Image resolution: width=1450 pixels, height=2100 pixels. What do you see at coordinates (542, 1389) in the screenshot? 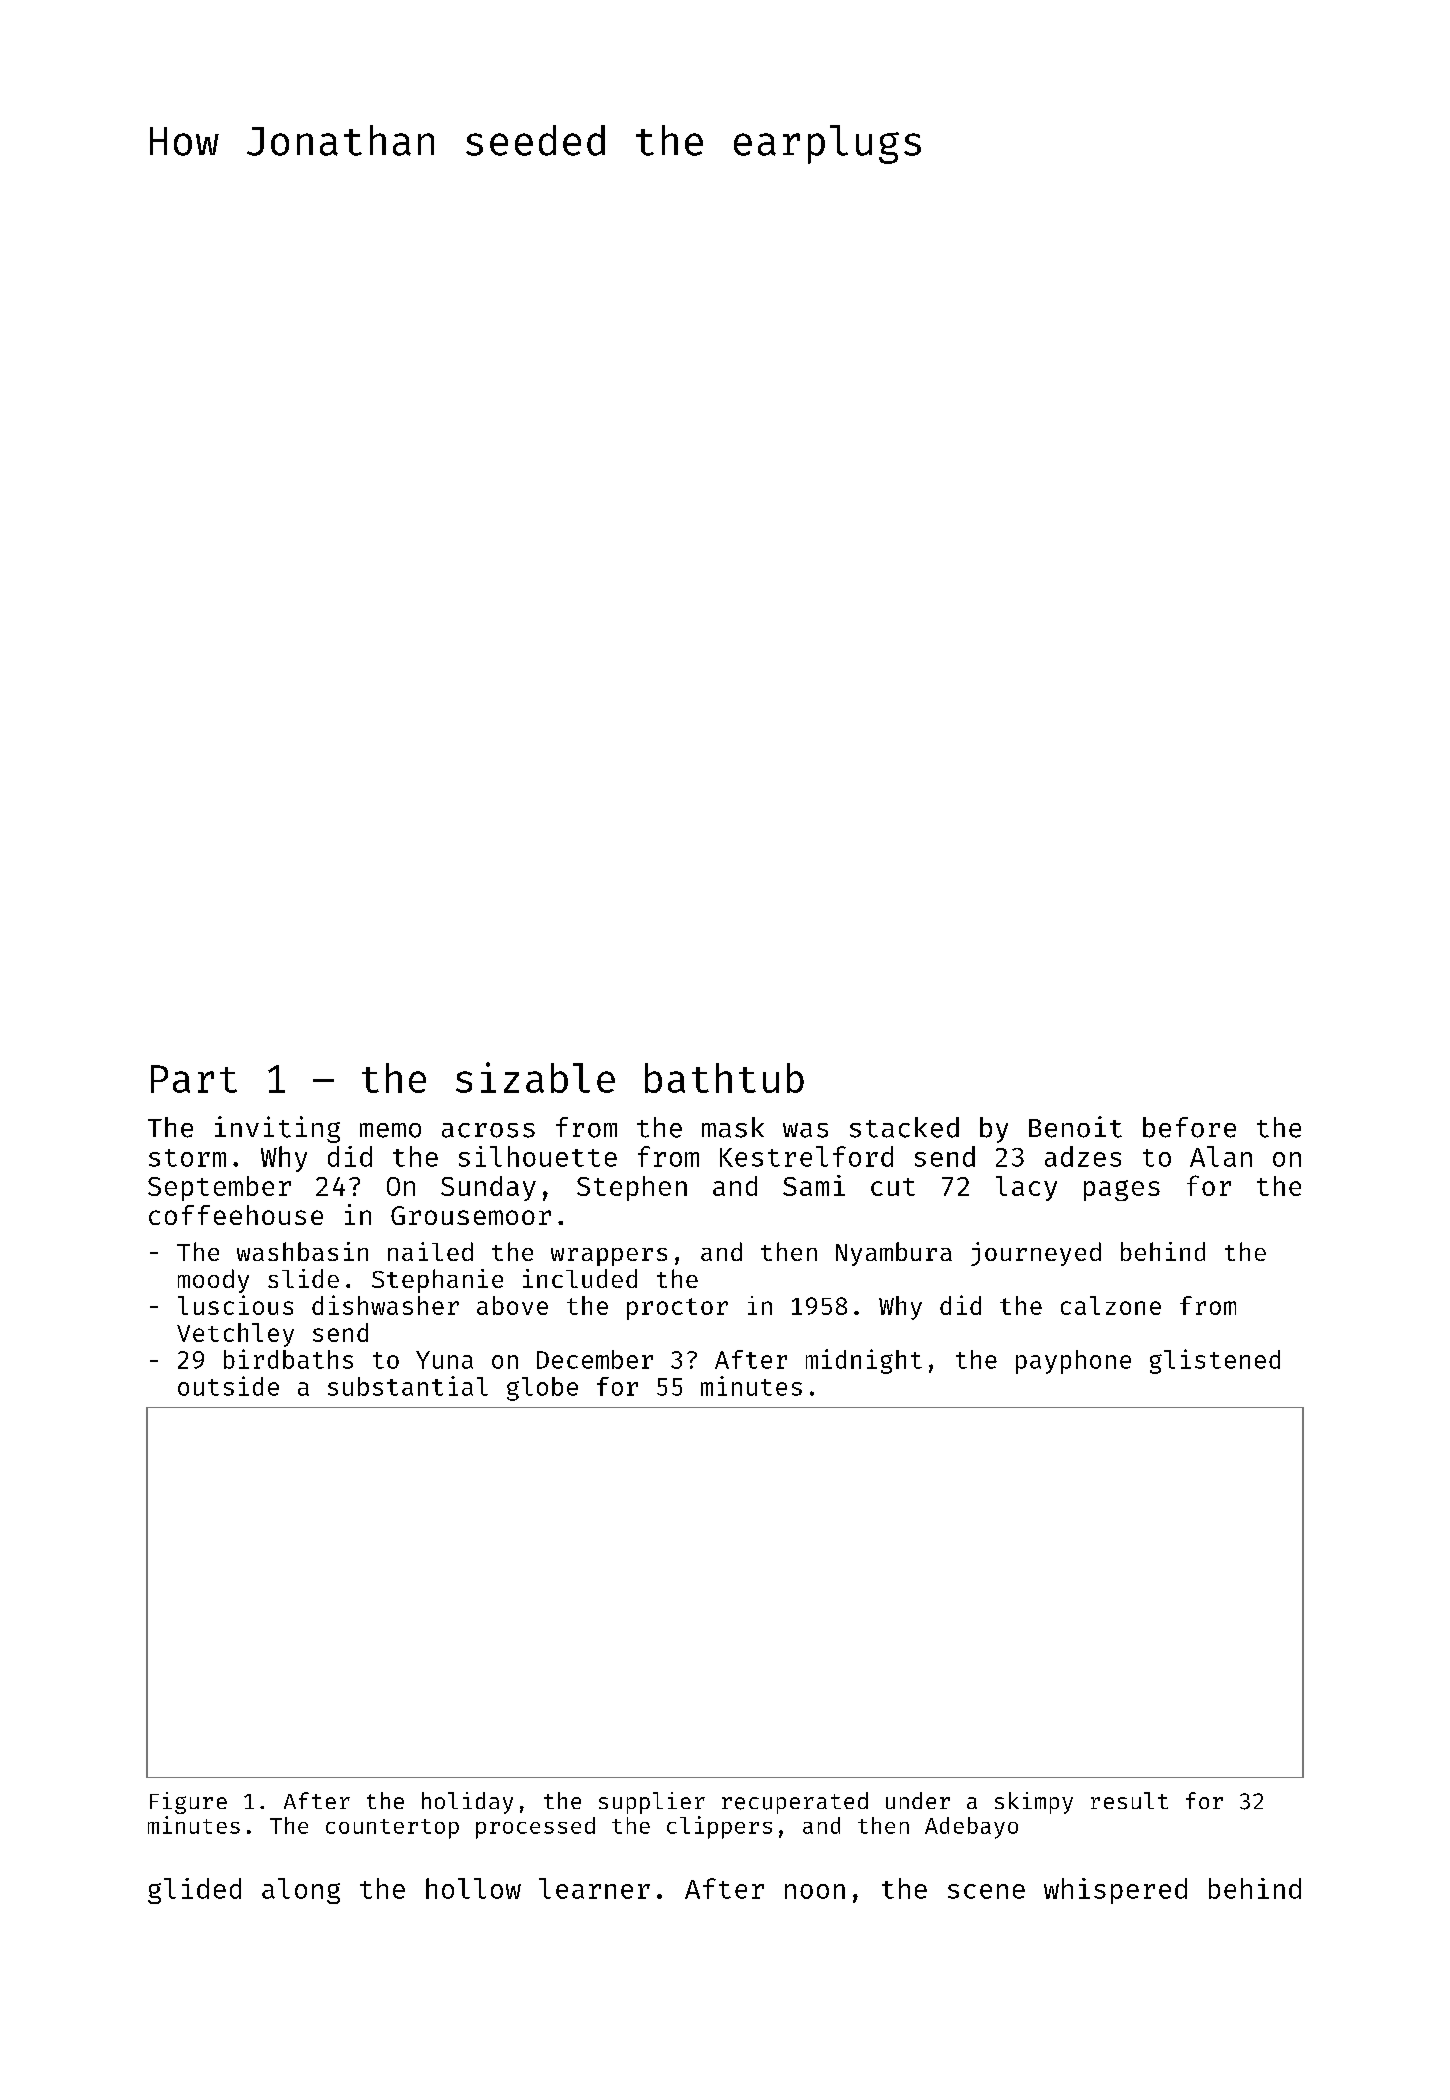
I see `globe` at bounding box center [542, 1389].
